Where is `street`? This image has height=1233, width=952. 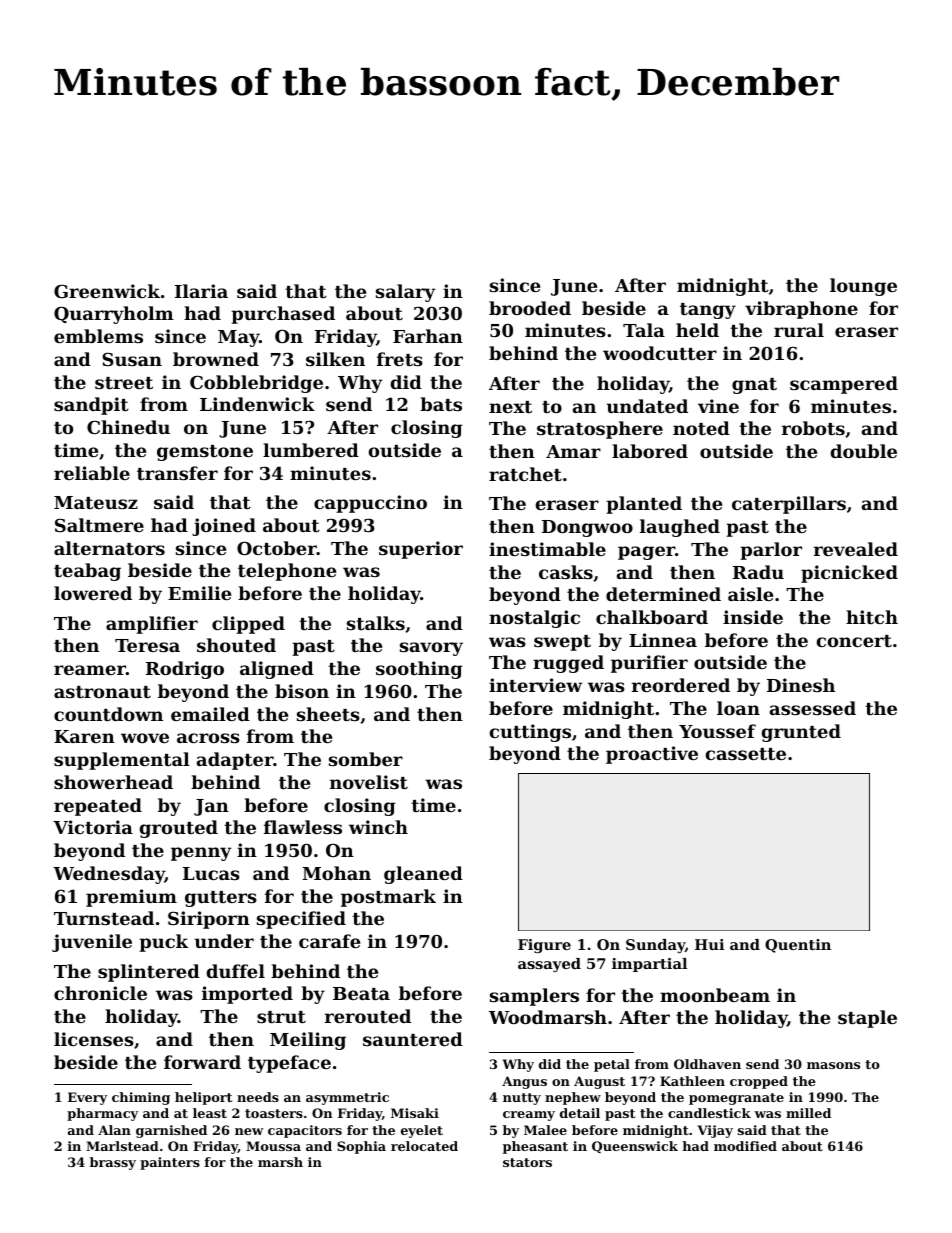
street is located at coordinates (124, 383).
